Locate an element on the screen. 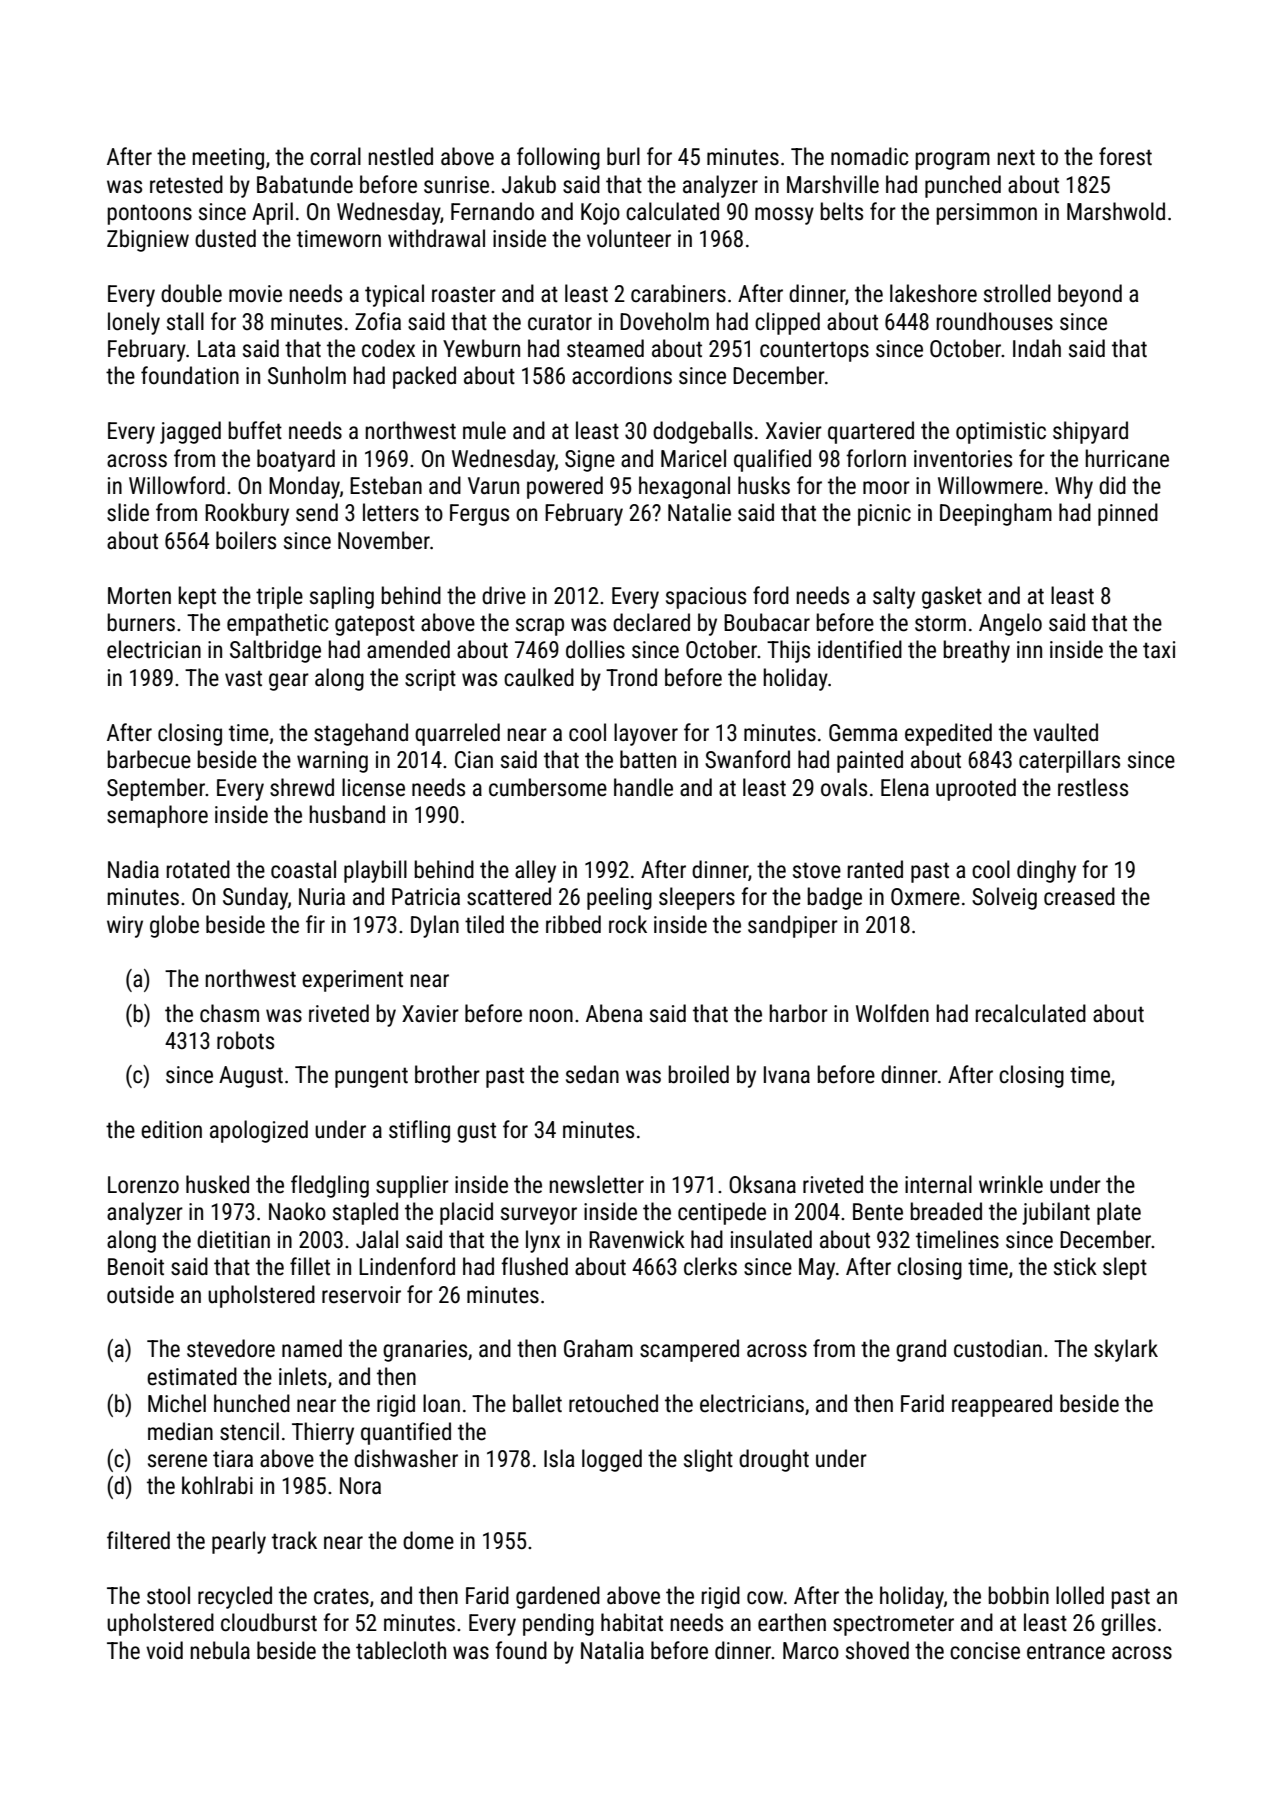  roundhouses is located at coordinates (994, 321).
